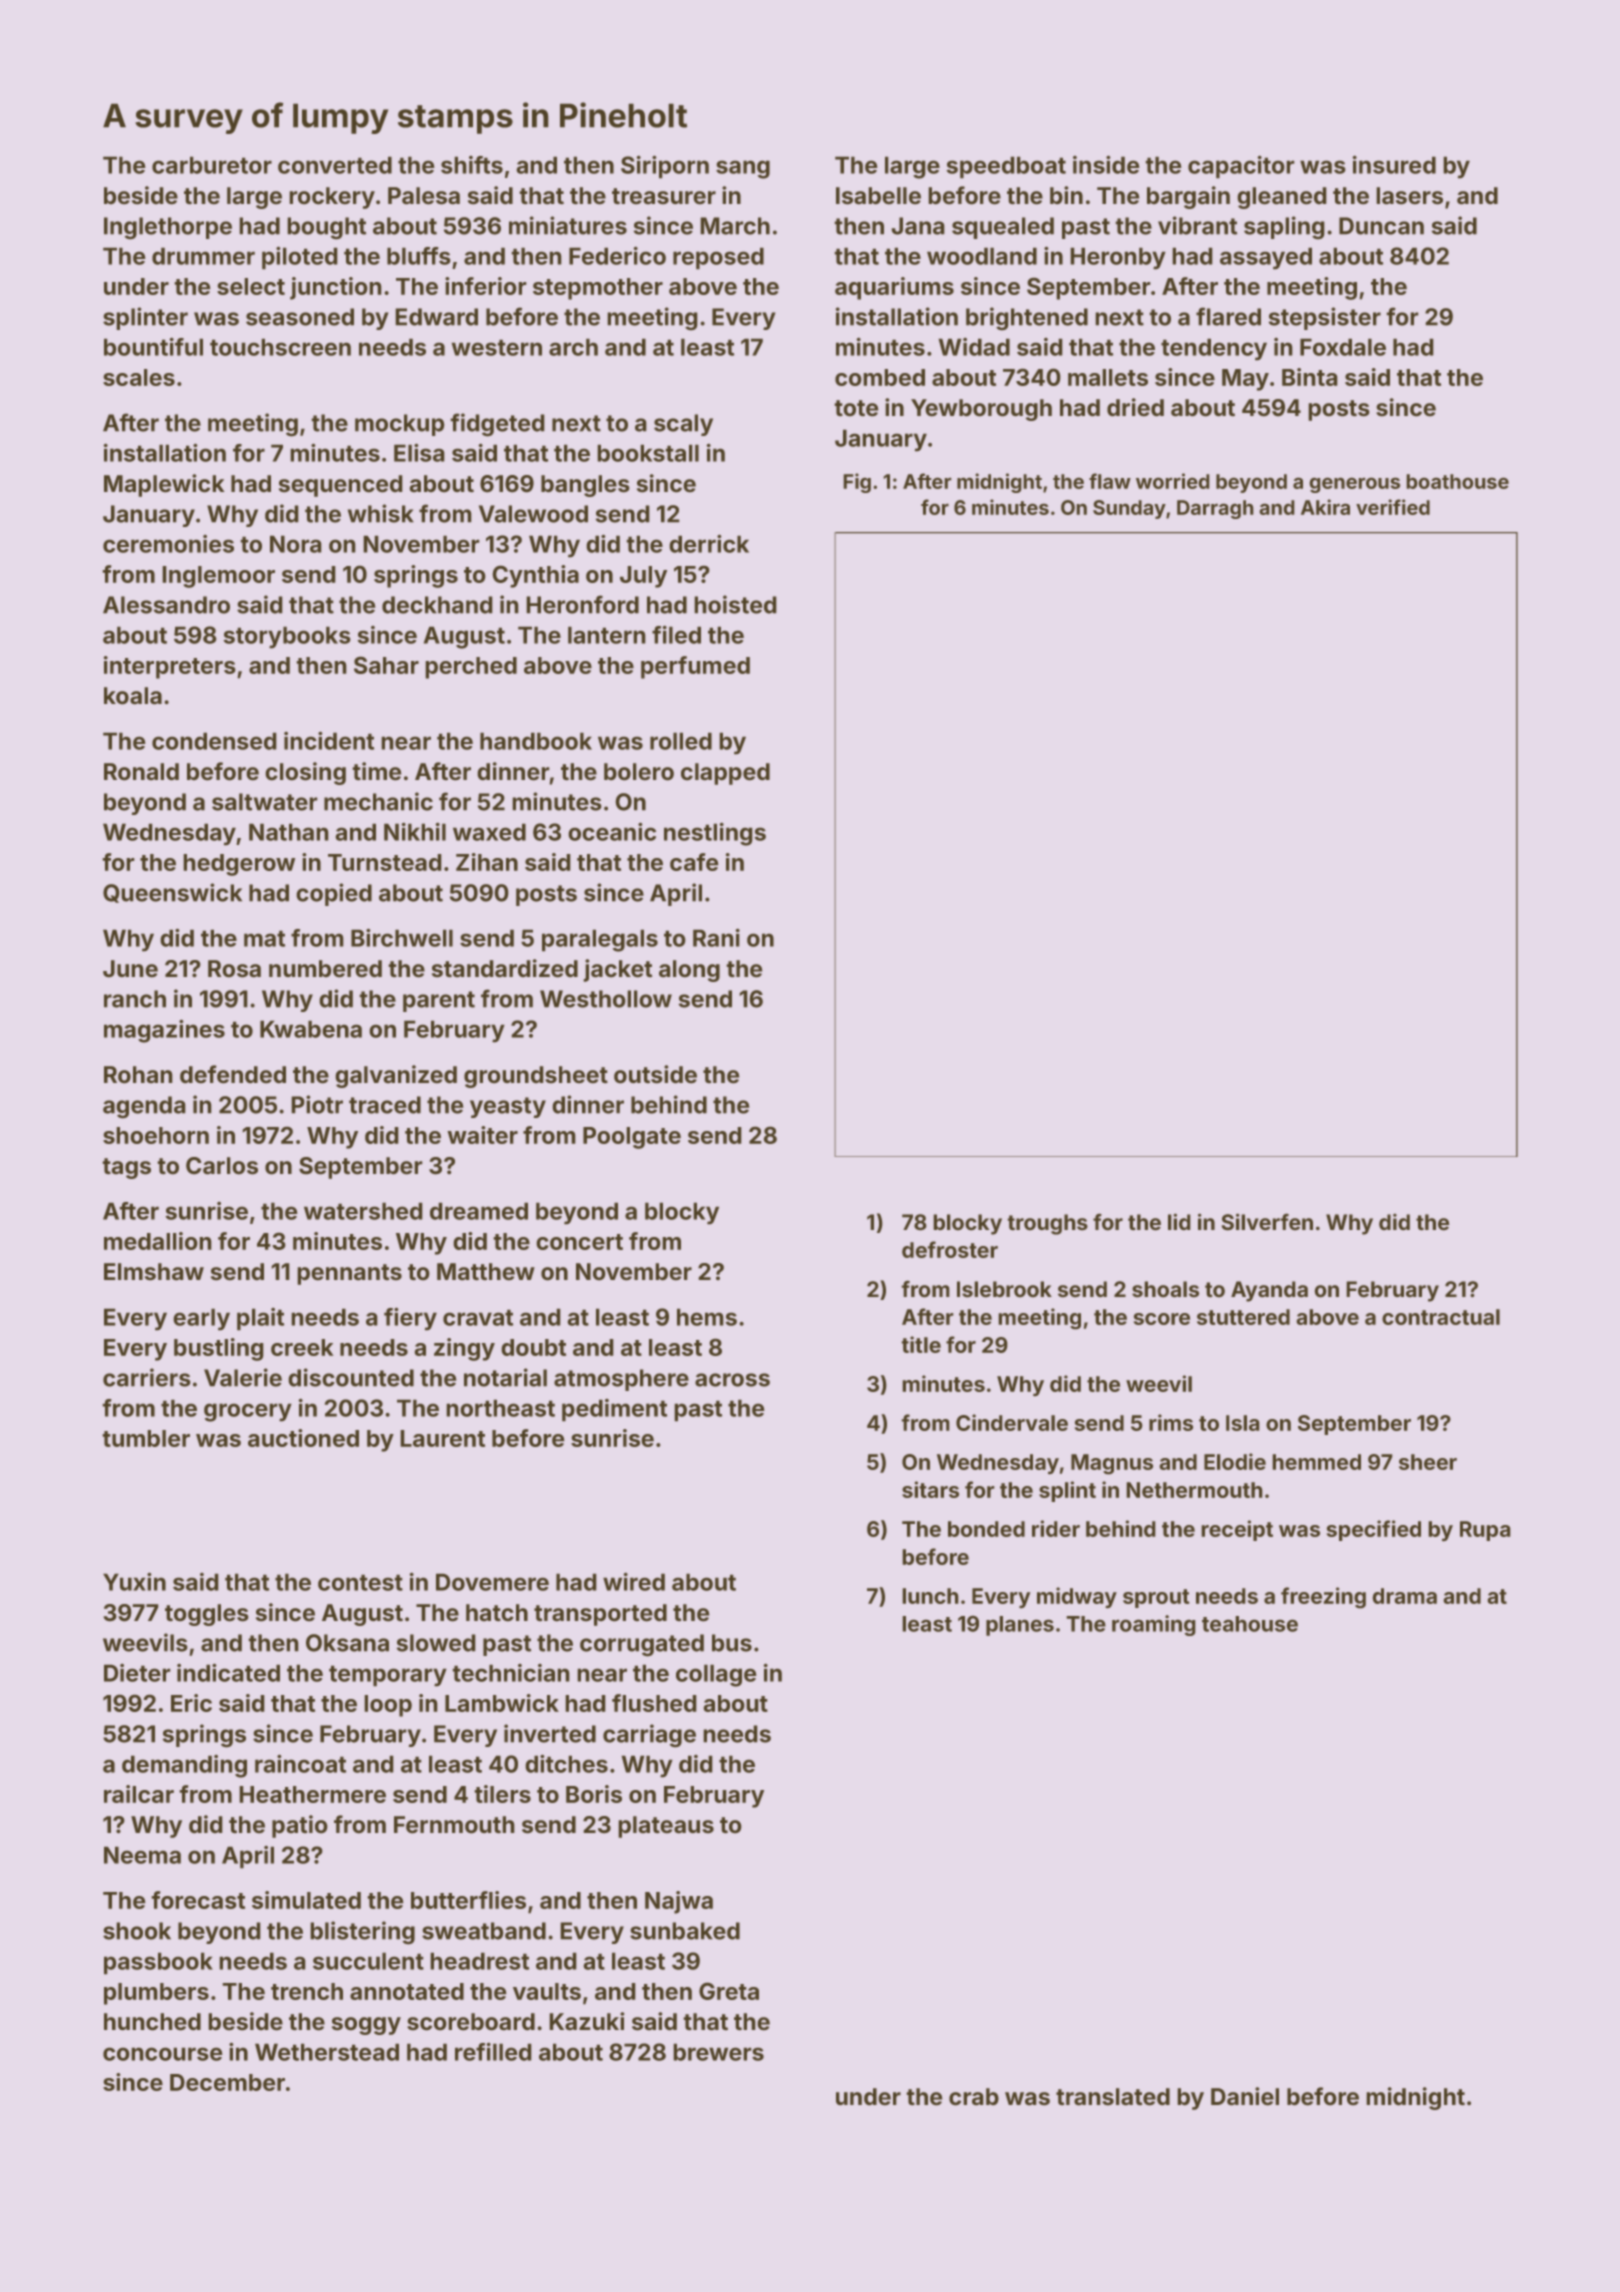  I want to click on Rosa, so click(234, 969).
